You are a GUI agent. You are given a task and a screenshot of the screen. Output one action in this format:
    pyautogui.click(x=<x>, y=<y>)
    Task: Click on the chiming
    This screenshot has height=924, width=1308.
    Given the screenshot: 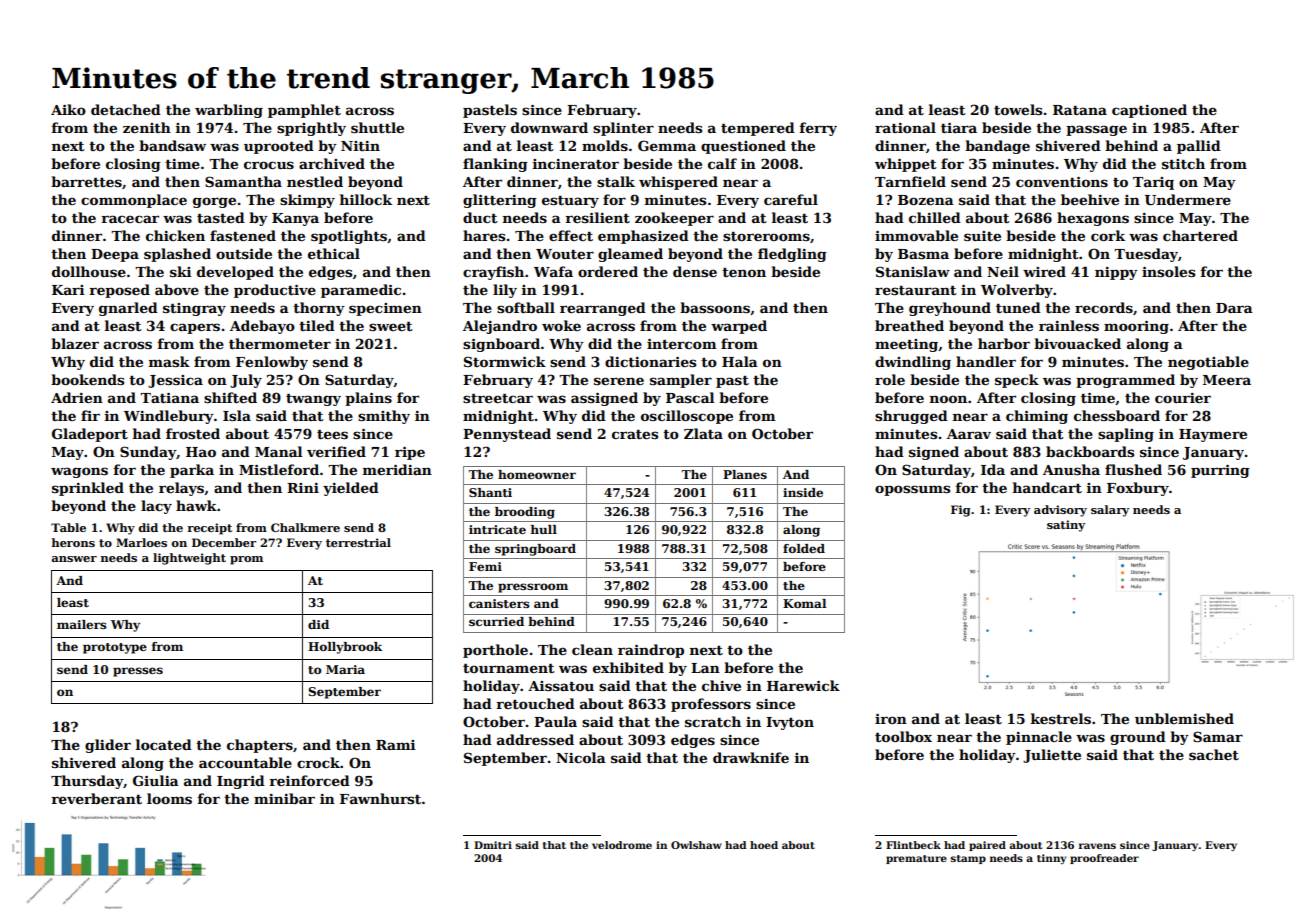 What is the action you would take?
    pyautogui.click(x=1037, y=417)
